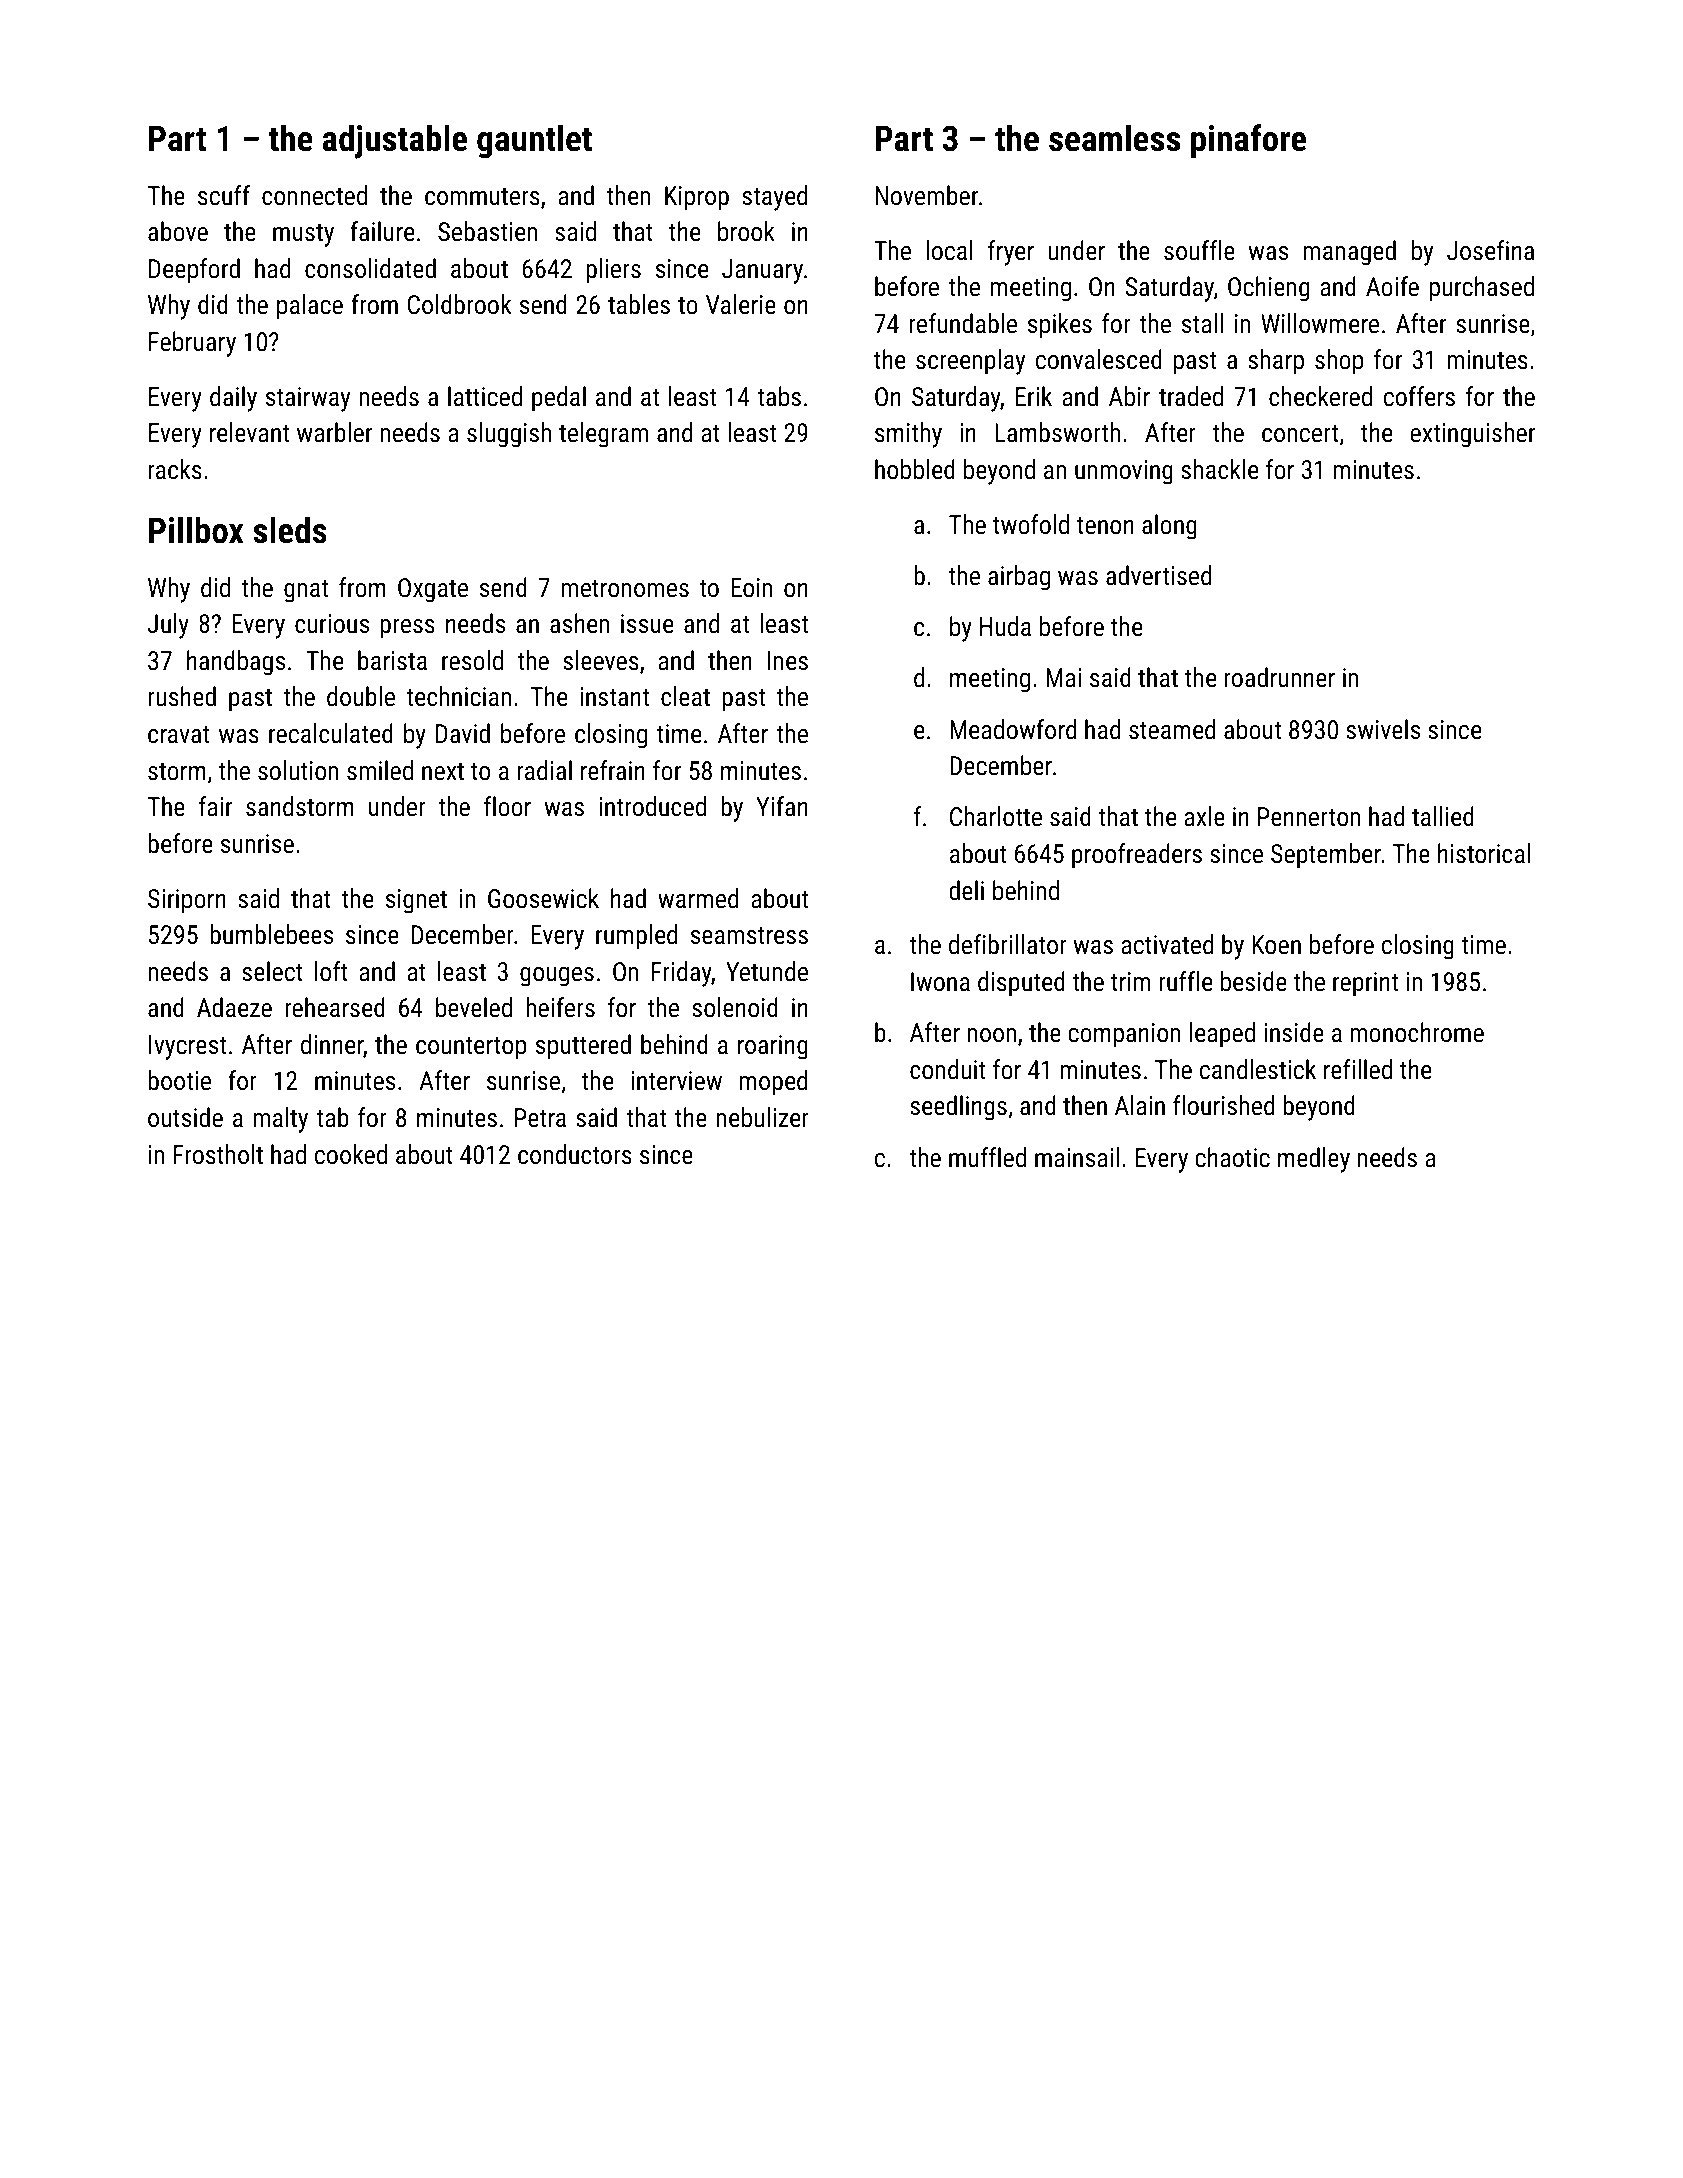 The image size is (1683, 2178). What do you see at coordinates (579, 623) in the screenshot?
I see `ashen` at bounding box center [579, 623].
